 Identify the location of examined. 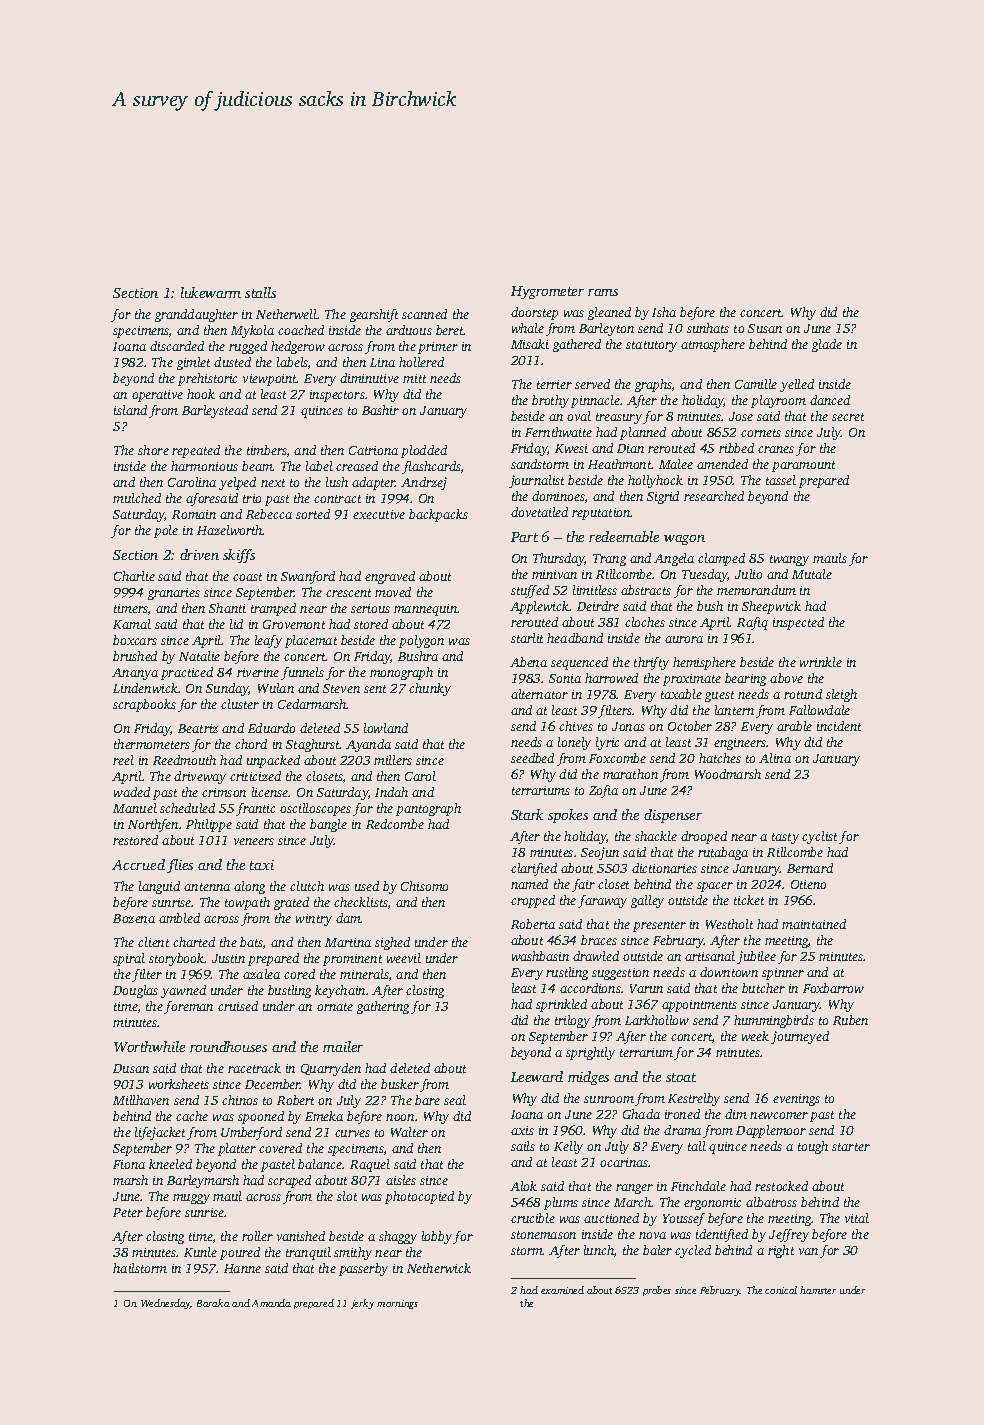
(562, 1290).
